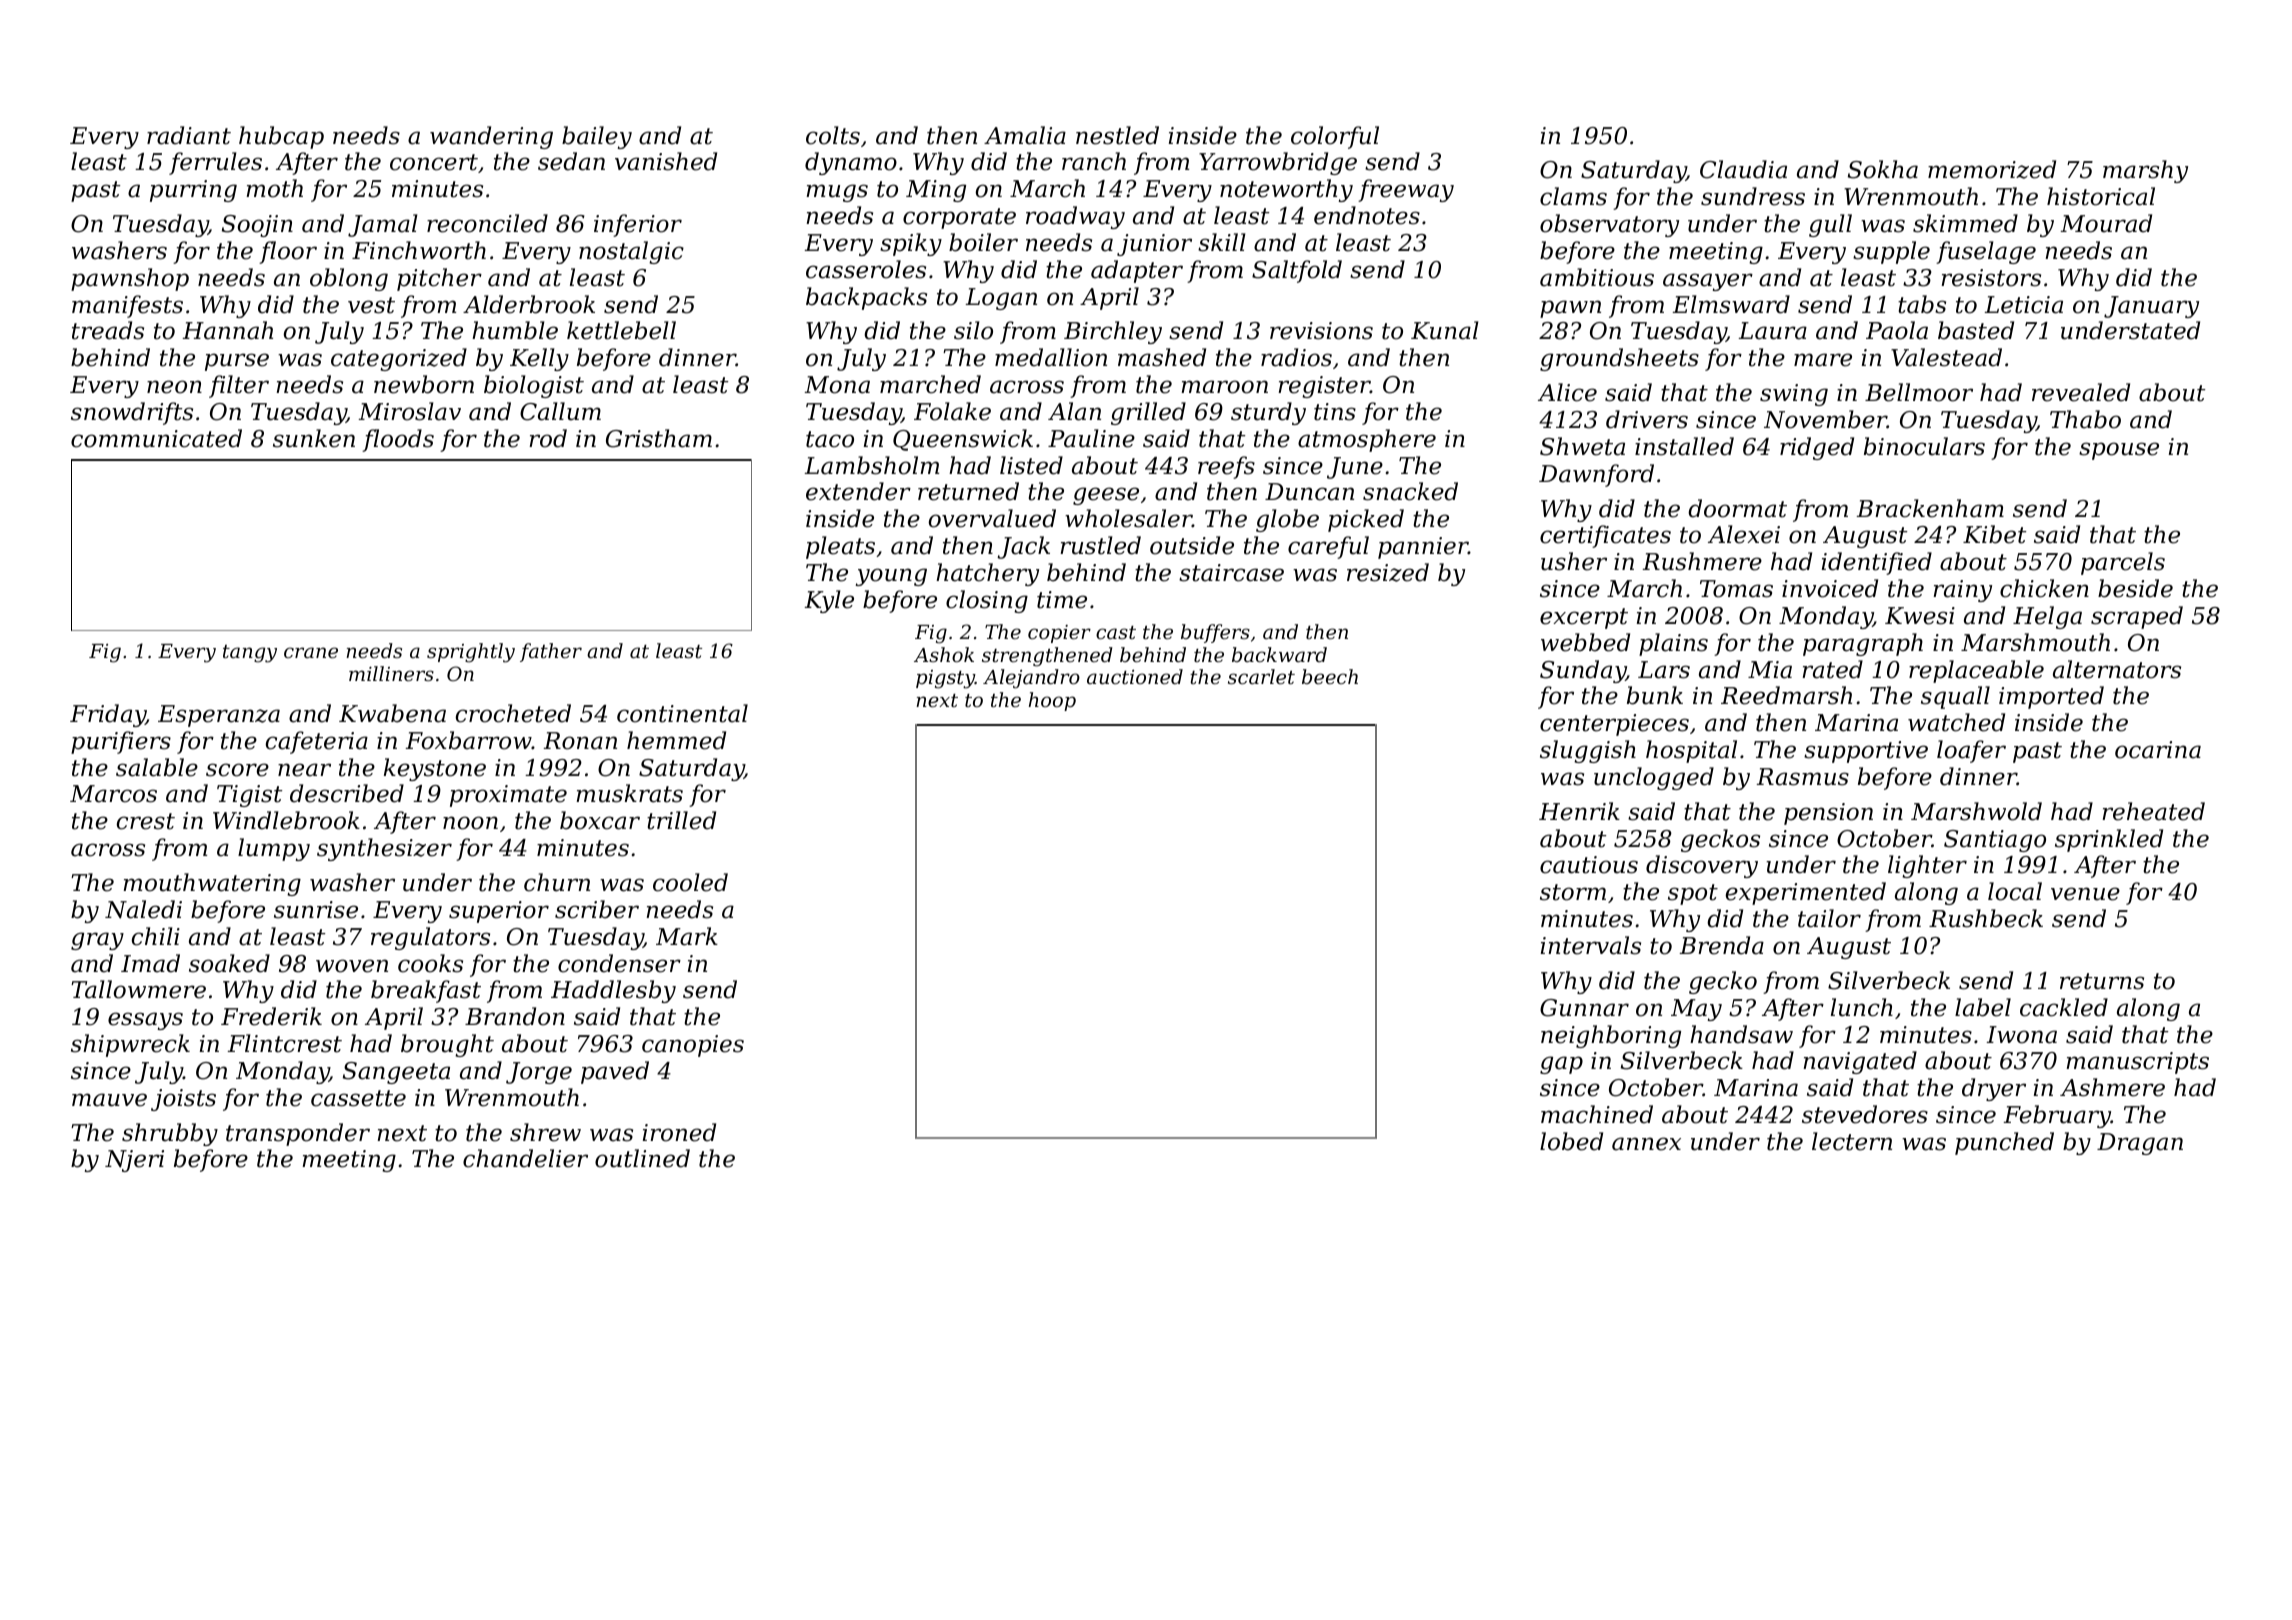 This page has height=1620, width=2292. I want to click on cautious, so click(1589, 865).
